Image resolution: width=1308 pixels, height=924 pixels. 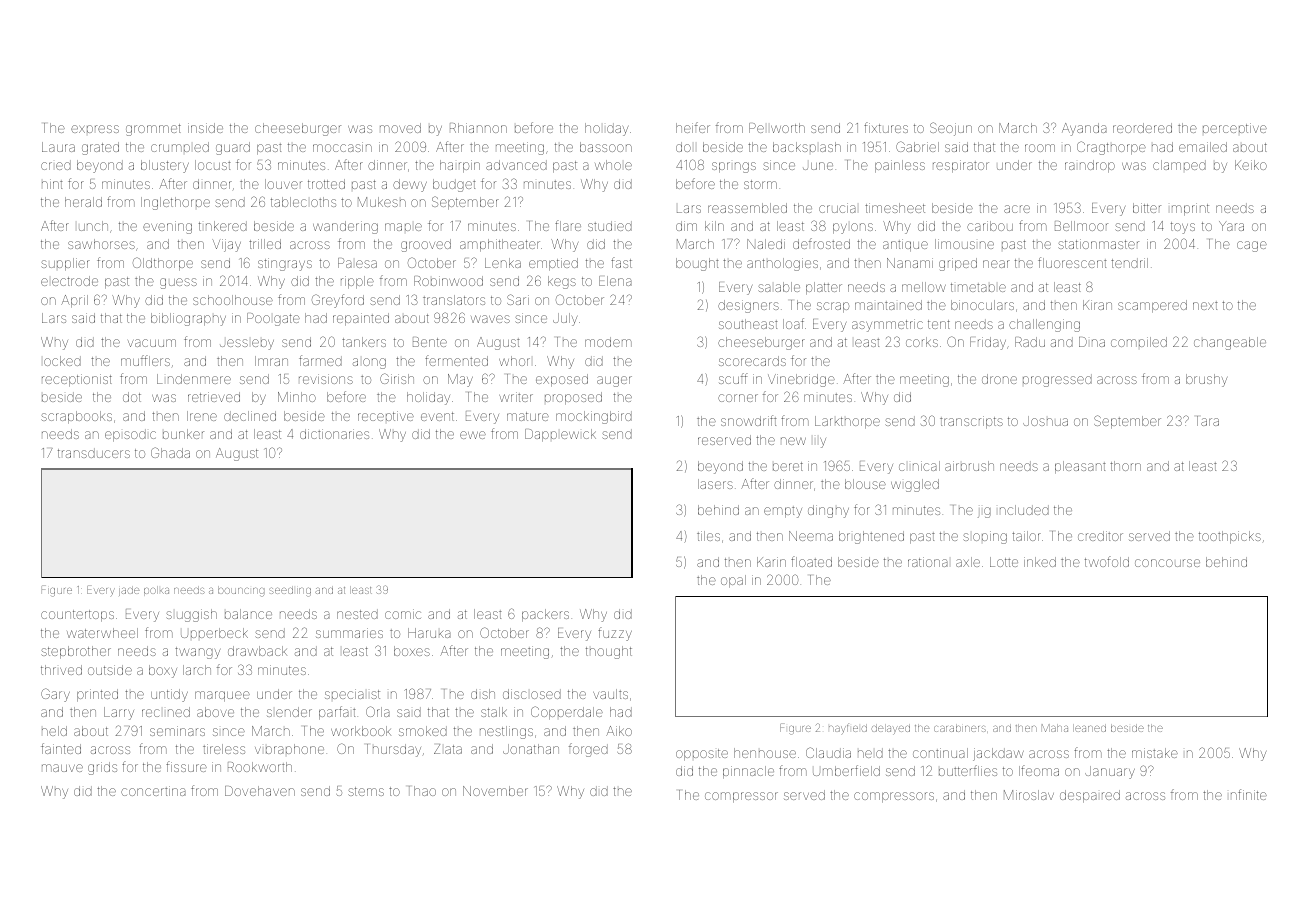 What do you see at coordinates (777, 128) in the screenshot?
I see `Pellworth` at bounding box center [777, 128].
